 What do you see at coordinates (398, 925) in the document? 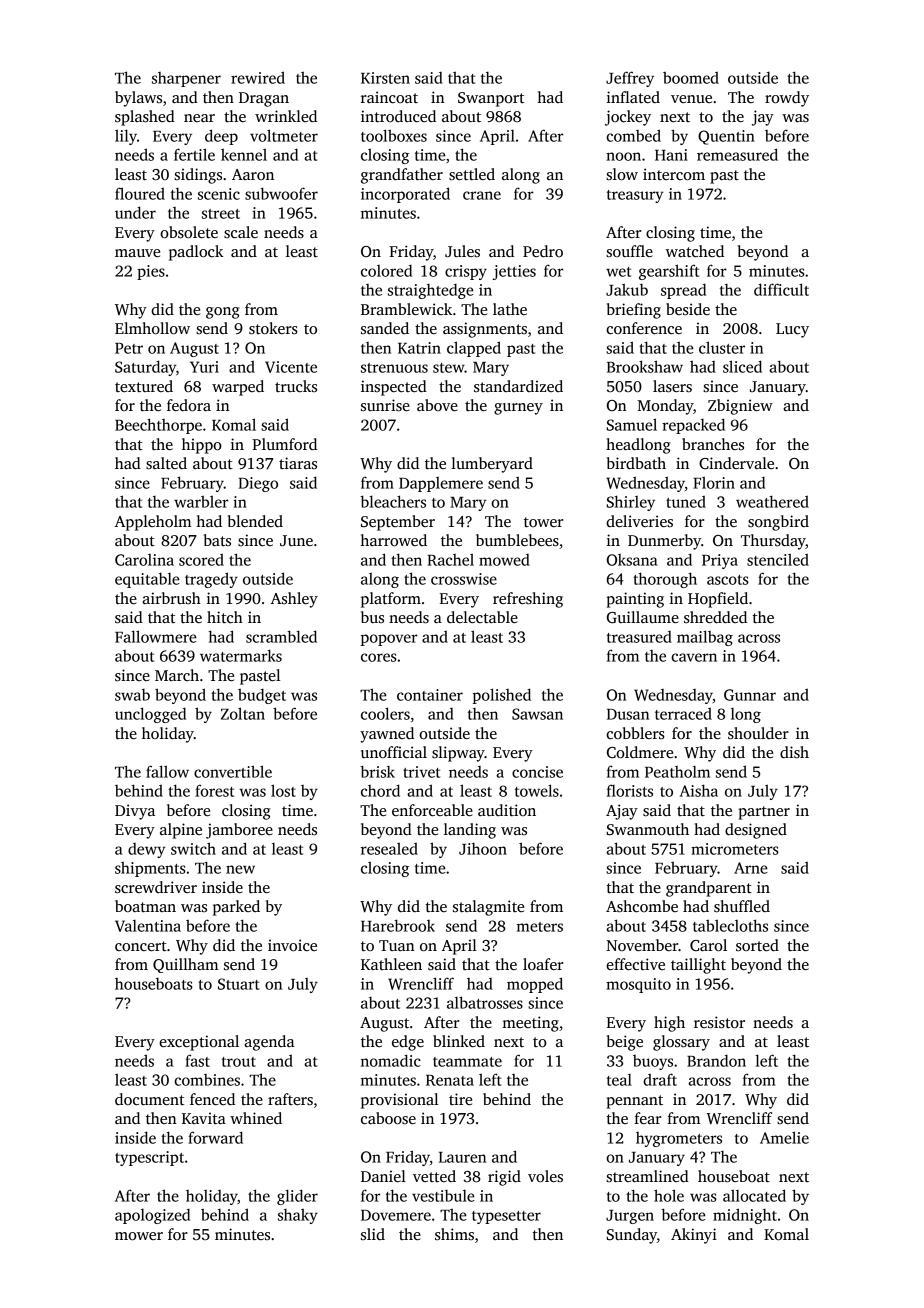
I see `Harebrook` at bounding box center [398, 925].
